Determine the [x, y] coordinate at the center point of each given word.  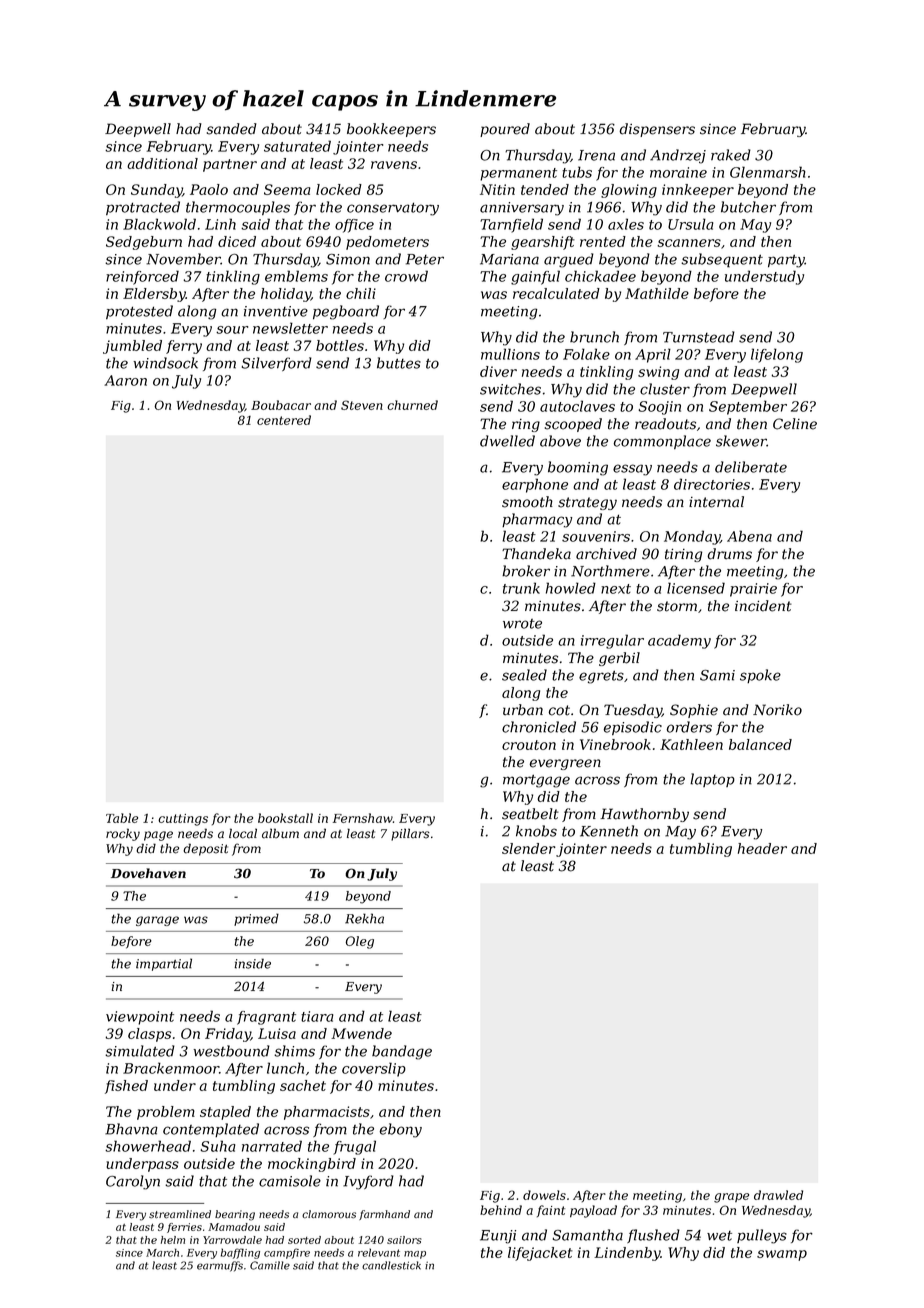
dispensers [657, 130]
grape [731, 1198]
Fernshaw [363, 818]
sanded [232, 129]
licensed [696, 588]
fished [126, 1087]
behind [501, 1210]
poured [505, 130]
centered [284, 420]
